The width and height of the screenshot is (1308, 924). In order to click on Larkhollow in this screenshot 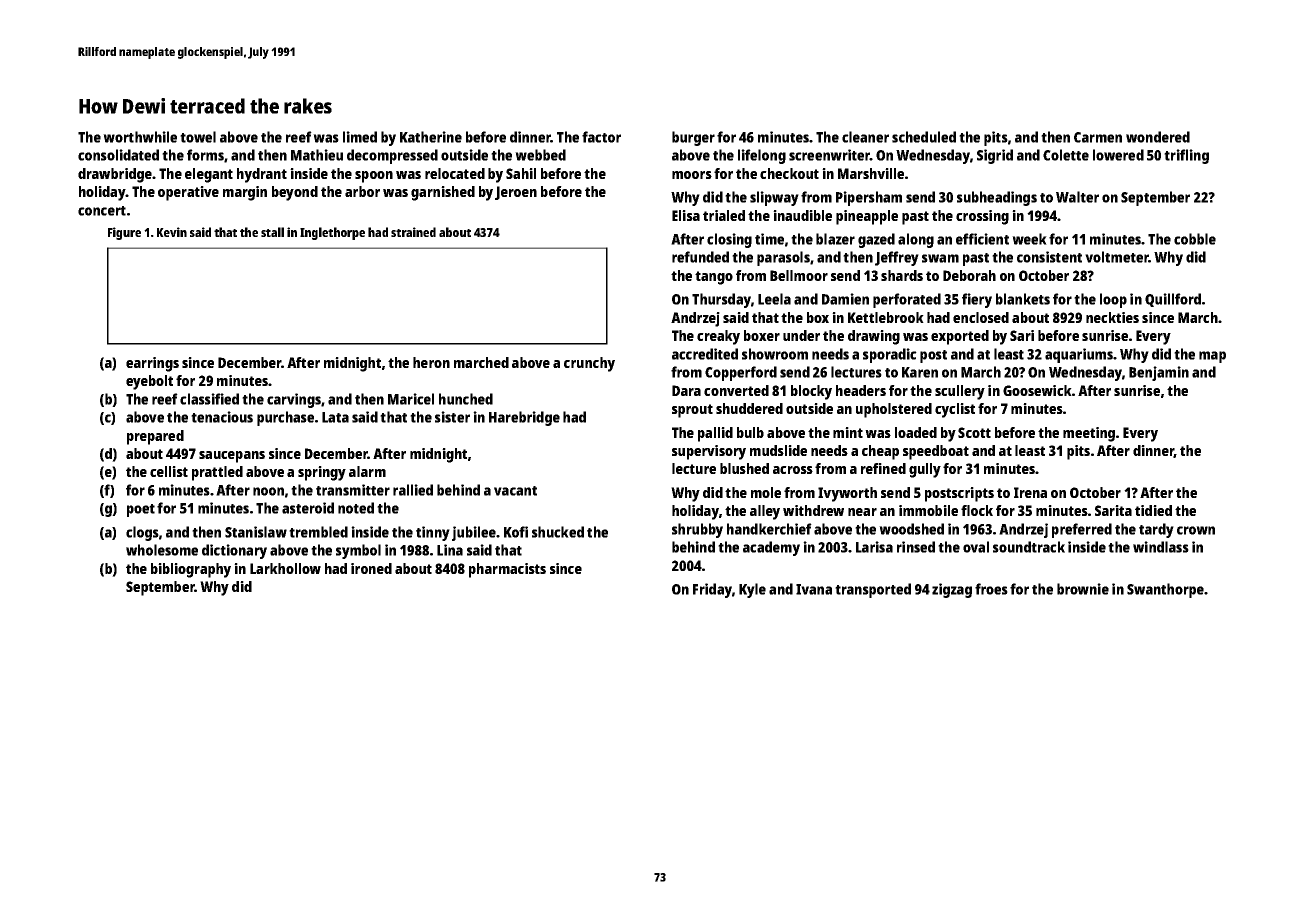, I will do `click(285, 568)`.
